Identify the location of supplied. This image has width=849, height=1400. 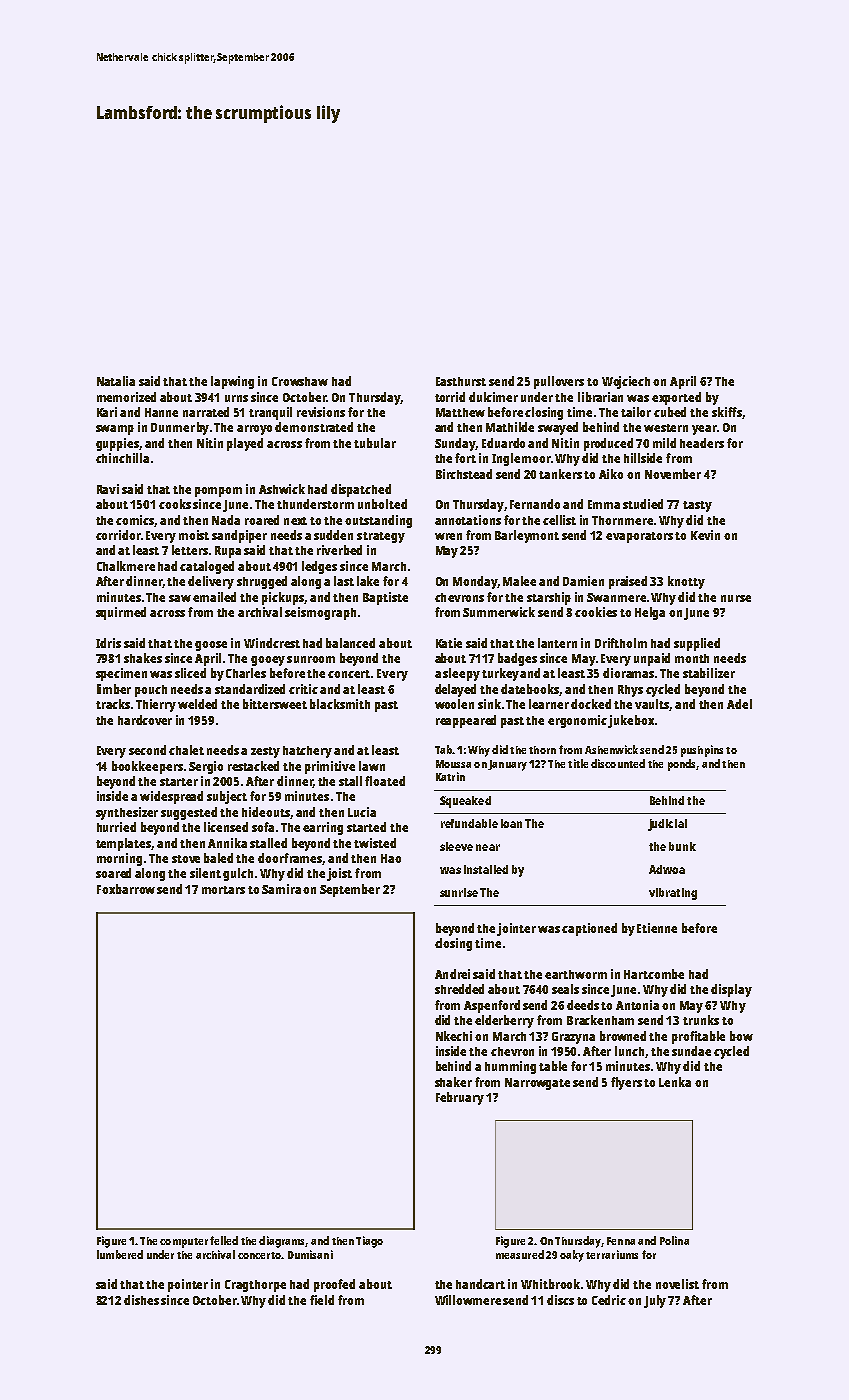
(697, 644).
